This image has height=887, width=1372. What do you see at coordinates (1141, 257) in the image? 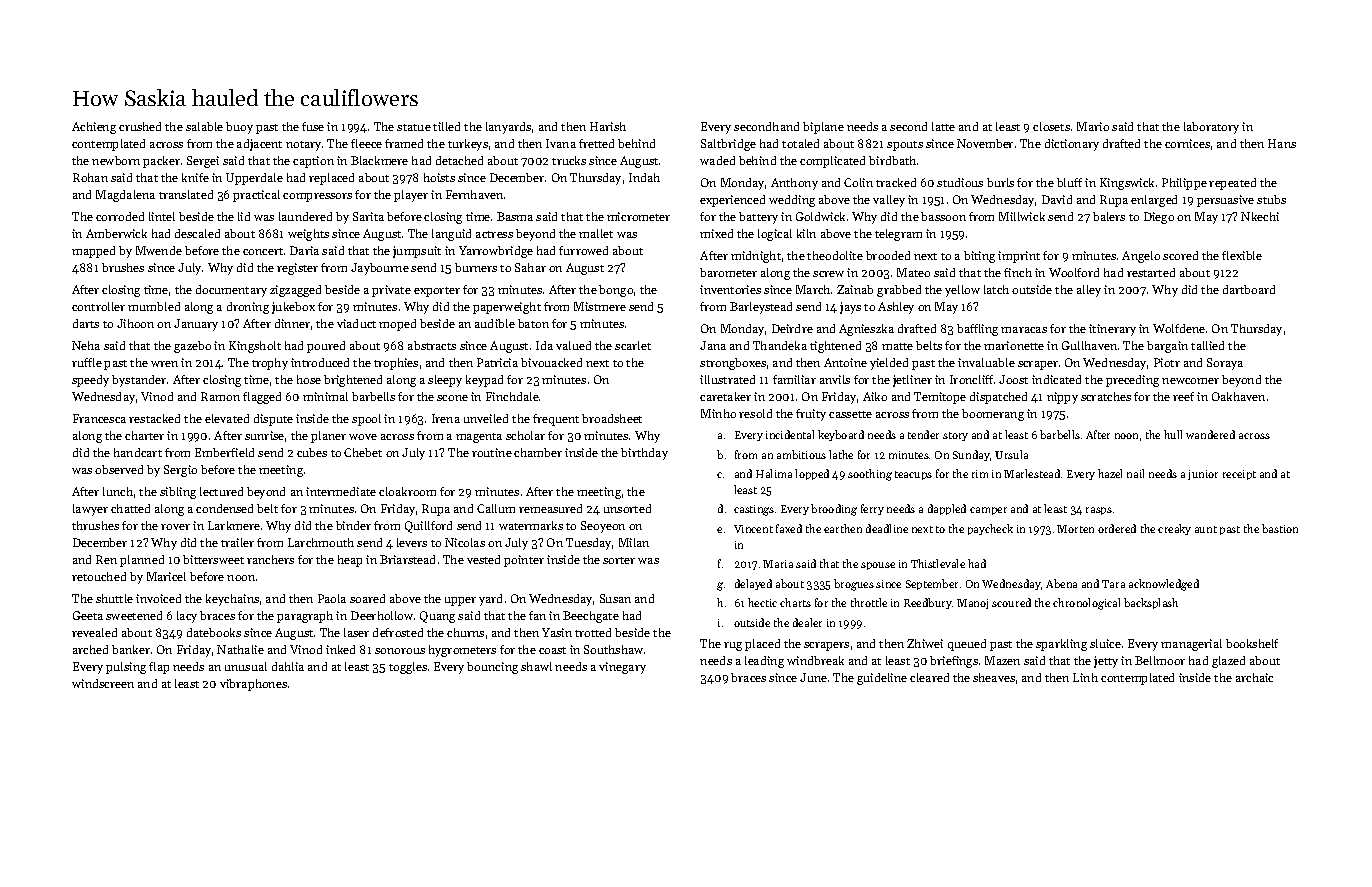
I see `Angelo` at bounding box center [1141, 257].
